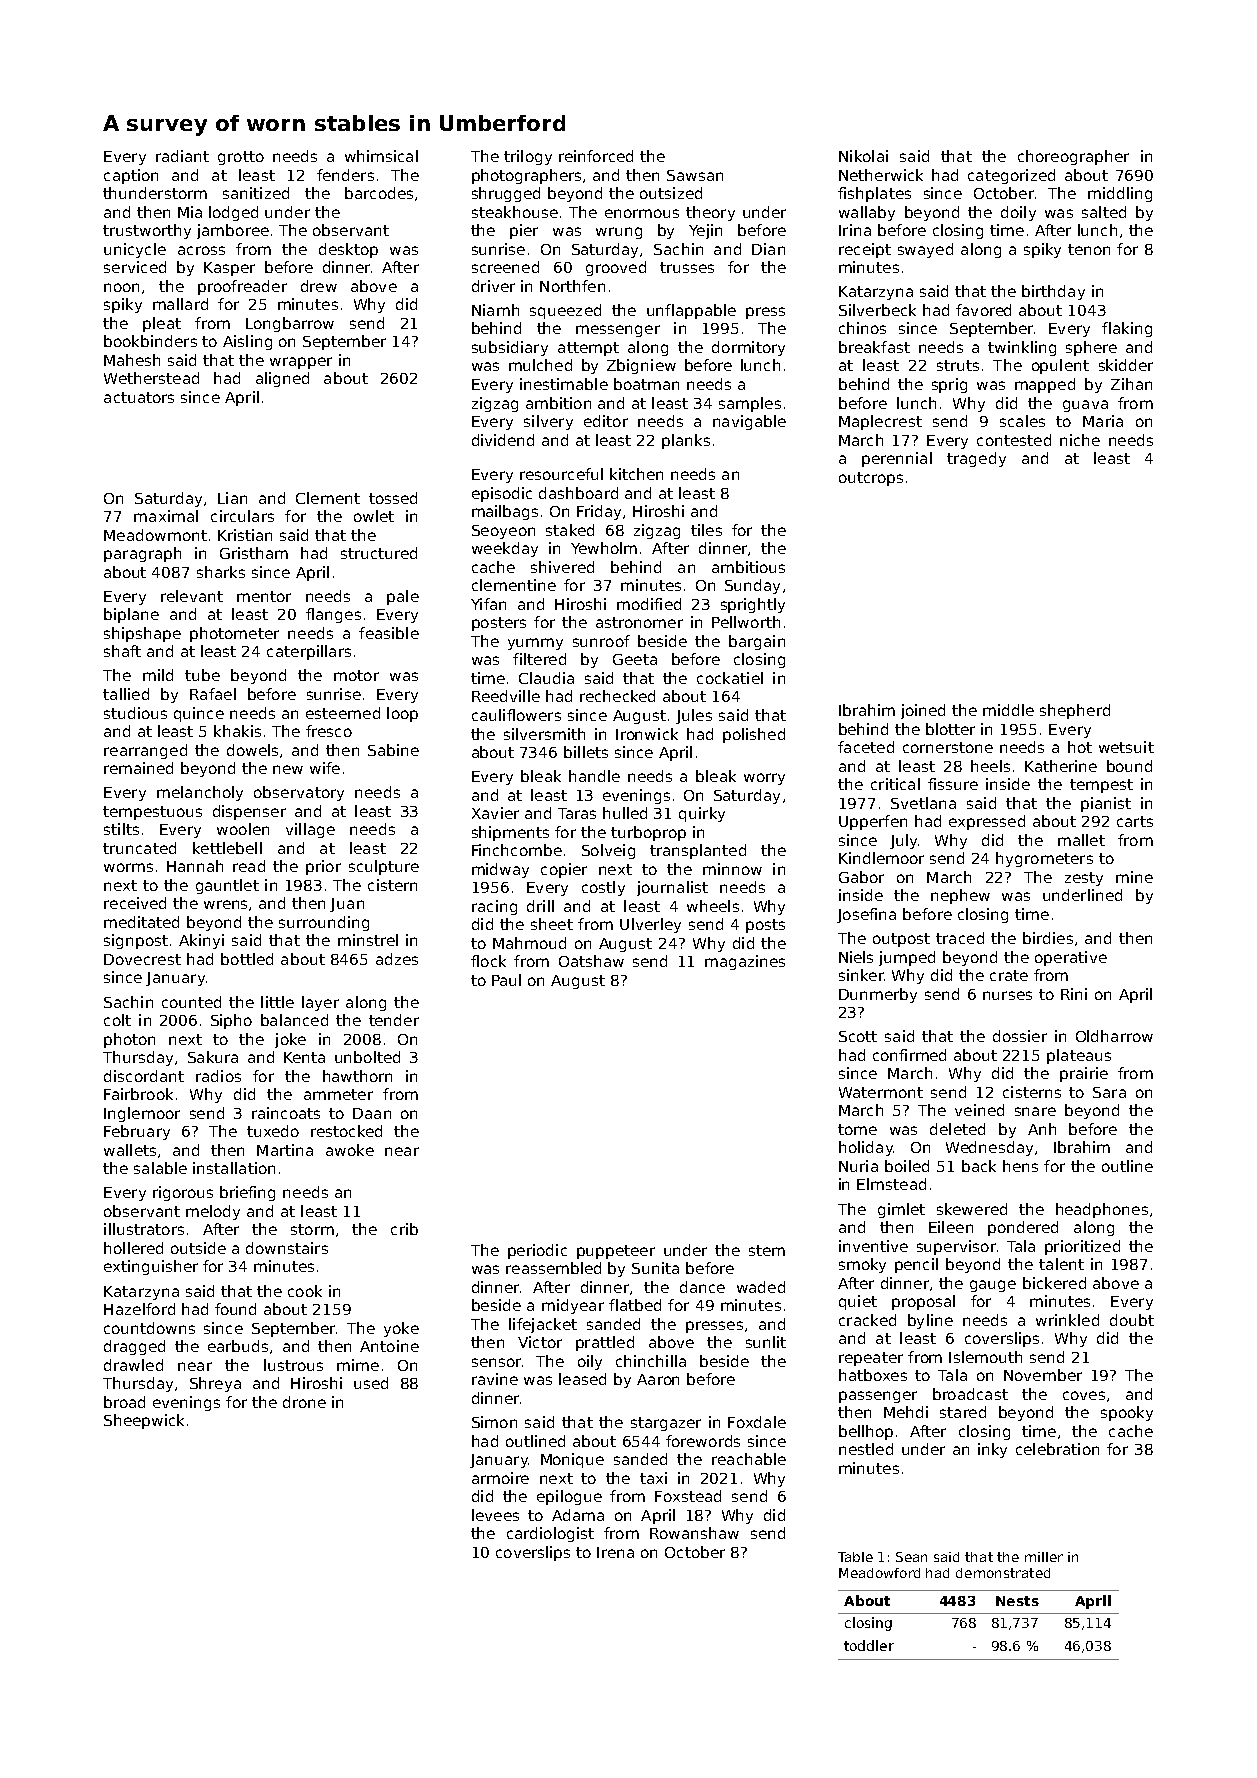 The width and height of the screenshot is (1257, 1778). Describe the element at coordinates (767, 1250) in the screenshot. I see `stem` at that location.
